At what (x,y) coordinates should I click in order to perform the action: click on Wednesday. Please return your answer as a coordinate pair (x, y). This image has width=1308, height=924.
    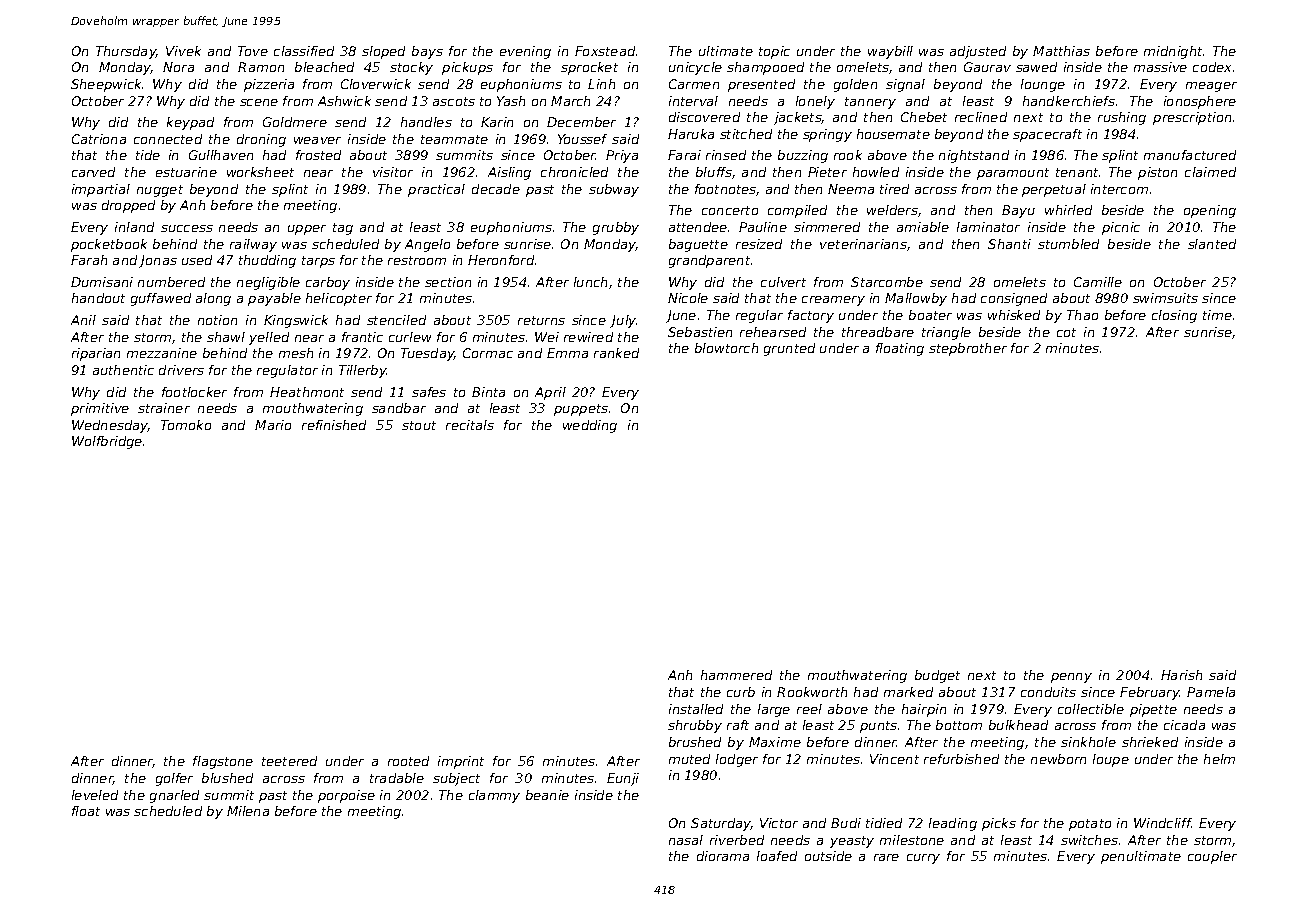
    Looking at the image, I should click on (110, 426).
